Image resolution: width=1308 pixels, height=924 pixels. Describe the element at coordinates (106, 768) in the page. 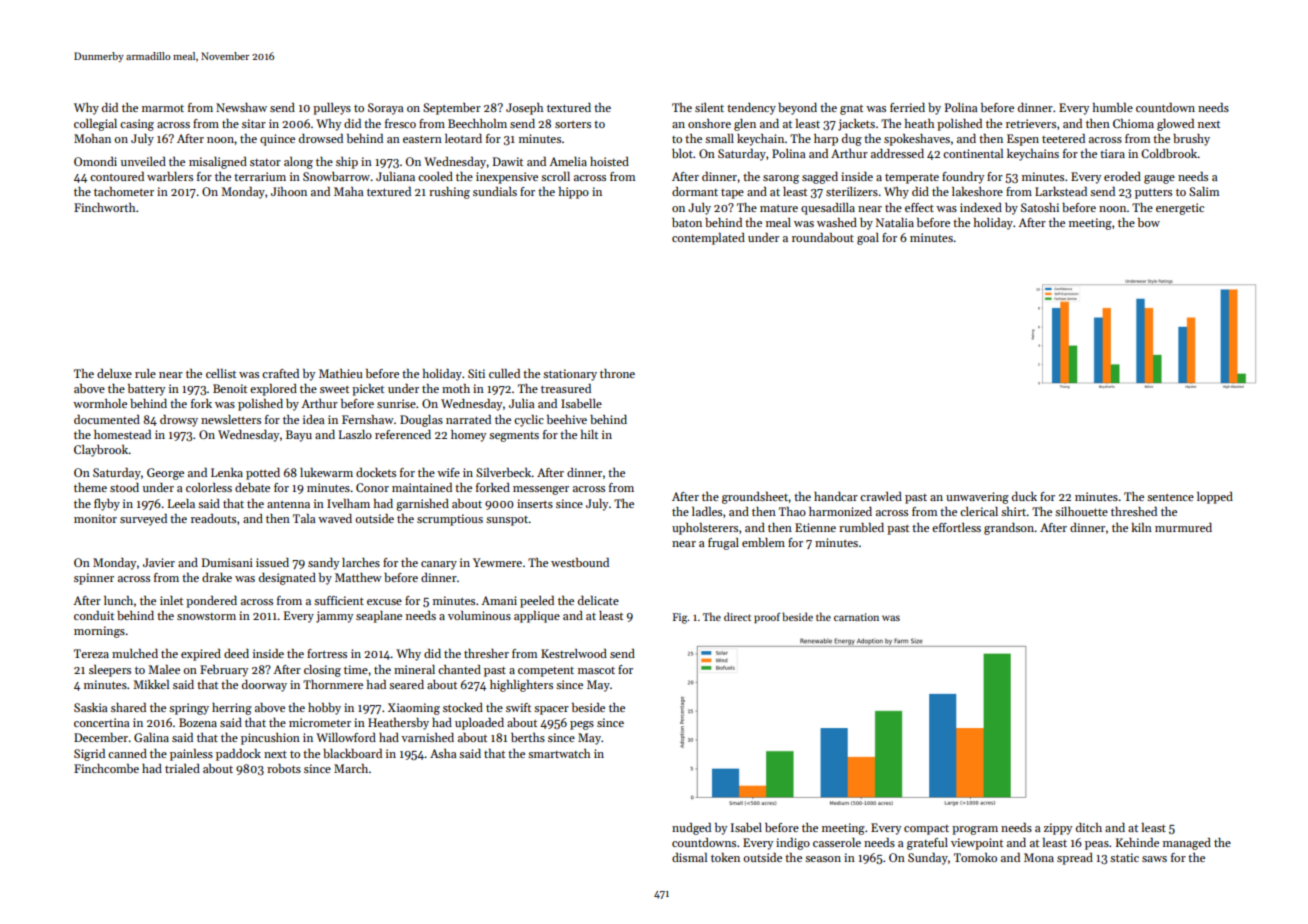

I see `Finchcombe` at that location.
